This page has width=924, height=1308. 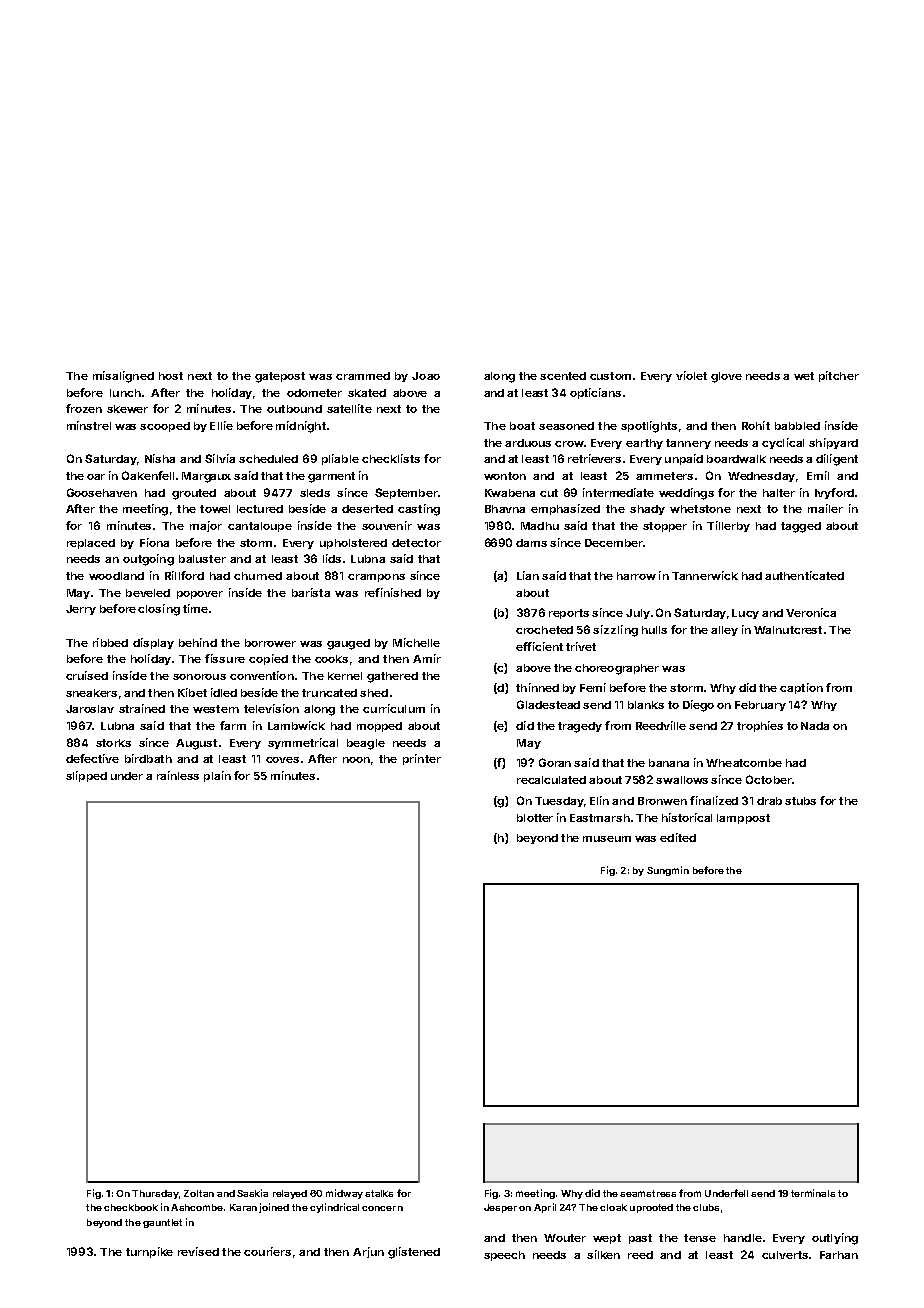 I want to click on noon, so click(x=356, y=760).
